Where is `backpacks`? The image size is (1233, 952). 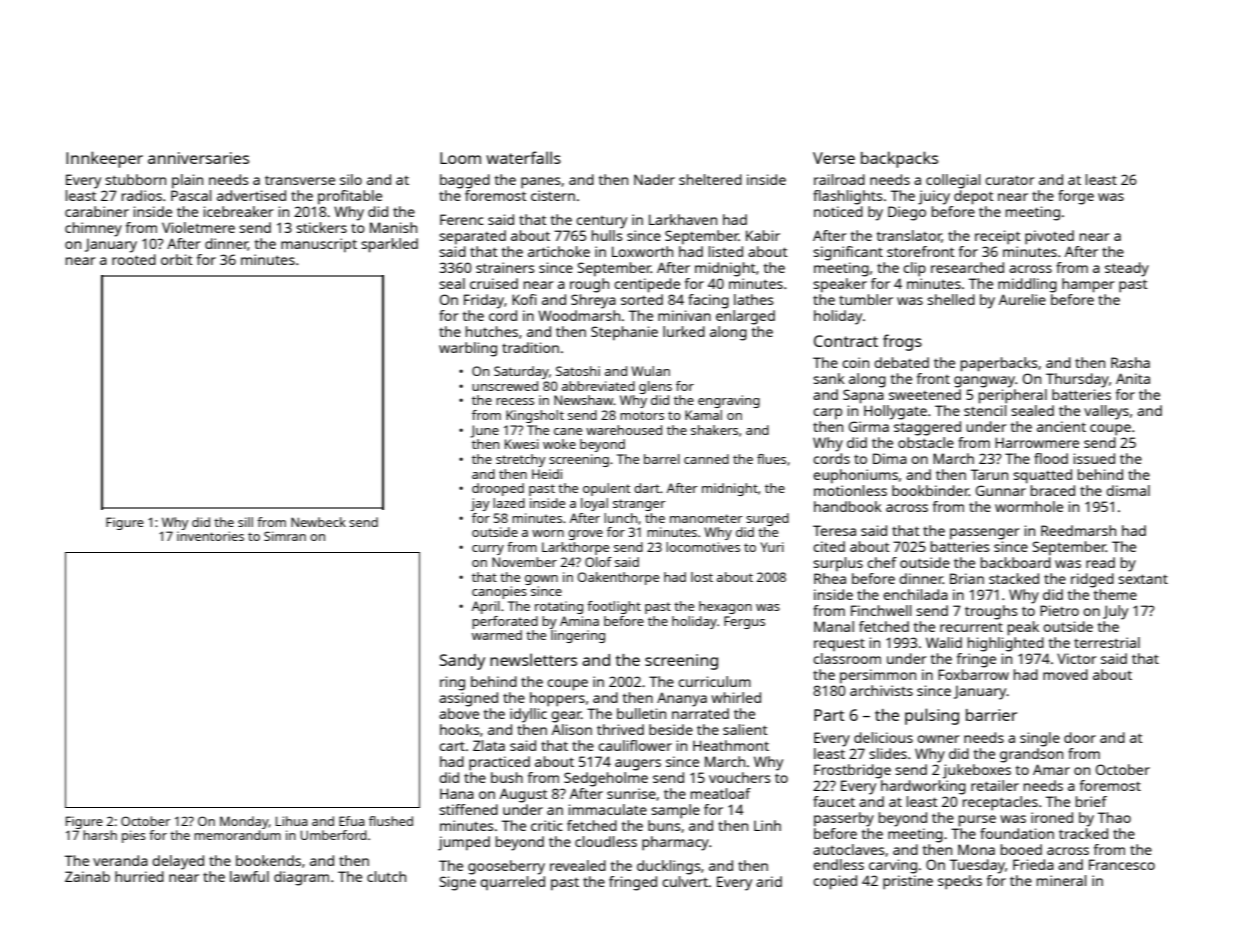
backpacks is located at coordinates (899, 159).
